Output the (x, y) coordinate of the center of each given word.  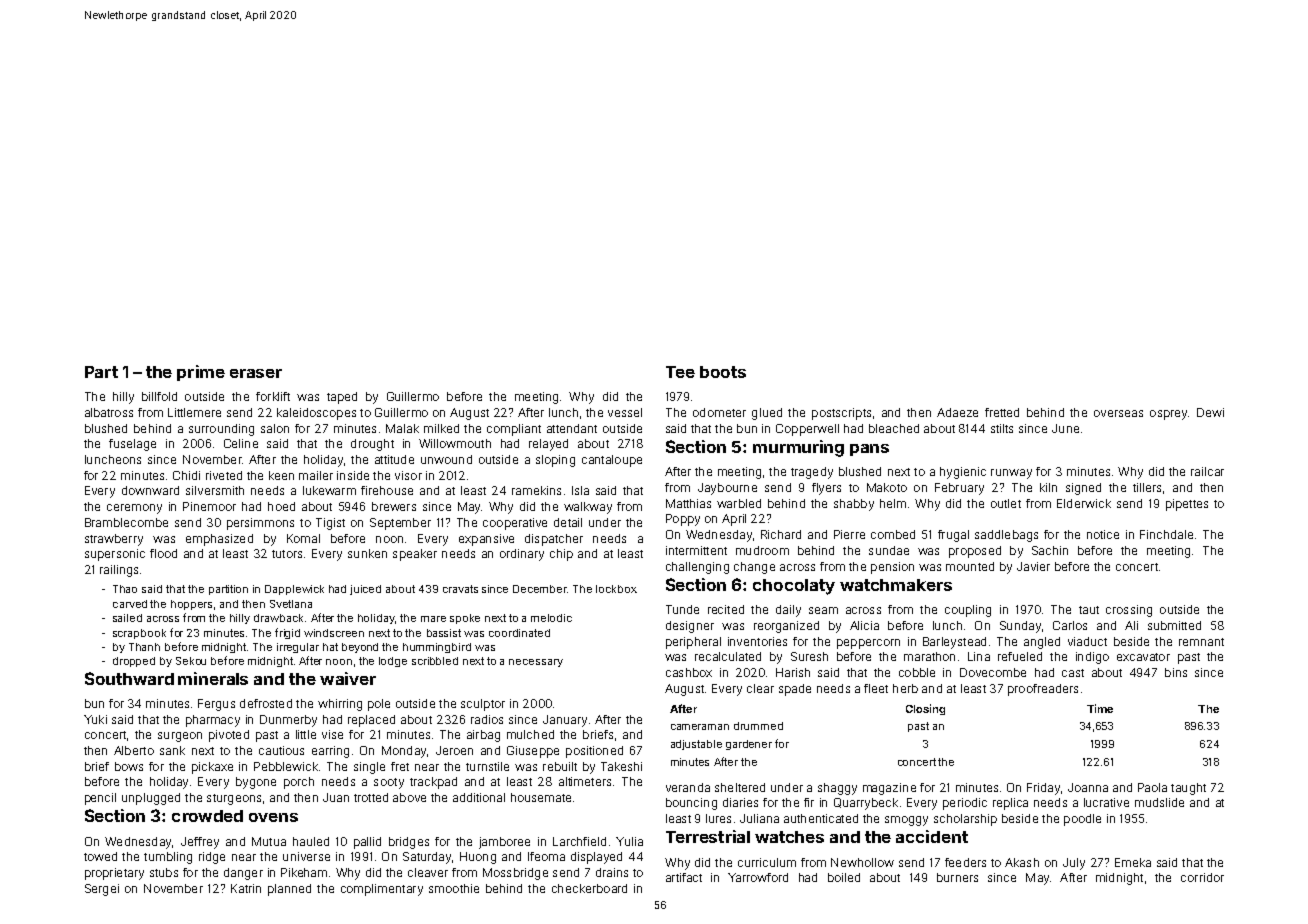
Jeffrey (200, 843)
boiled (844, 877)
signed (1083, 489)
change (754, 568)
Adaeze (957, 412)
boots (723, 372)
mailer (316, 475)
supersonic (115, 555)
